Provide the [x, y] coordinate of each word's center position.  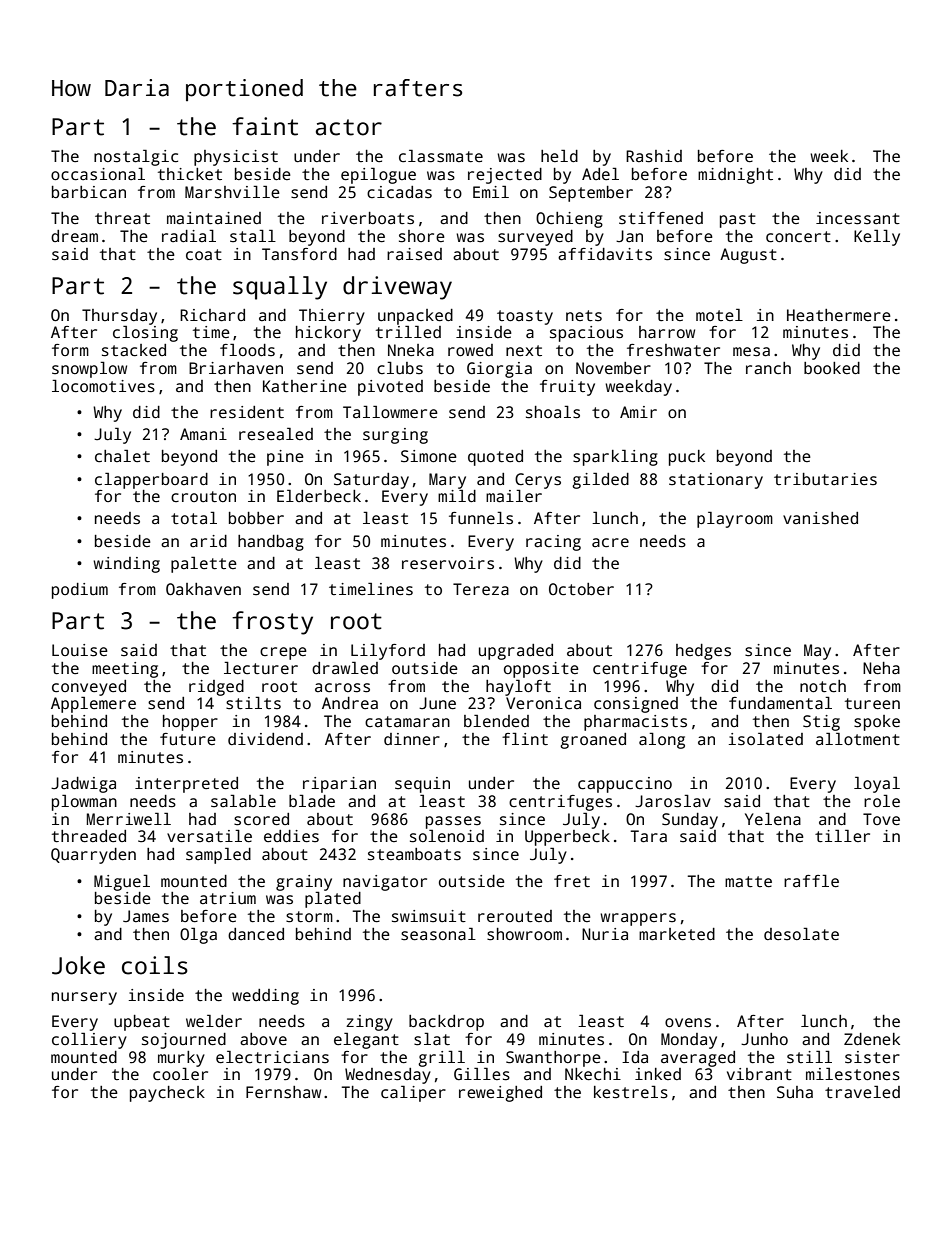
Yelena [773, 818]
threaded [89, 836]
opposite [541, 670]
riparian [339, 785]
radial [189, 235]
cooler [180, 1074]
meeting [125, 670]
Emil [491, 191]
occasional [98, 174]
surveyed [535, 238]
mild [457, 495]
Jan [629, 236]
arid [208, 541]
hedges [703, 652]
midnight [735, 176]
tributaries [825, 479]
